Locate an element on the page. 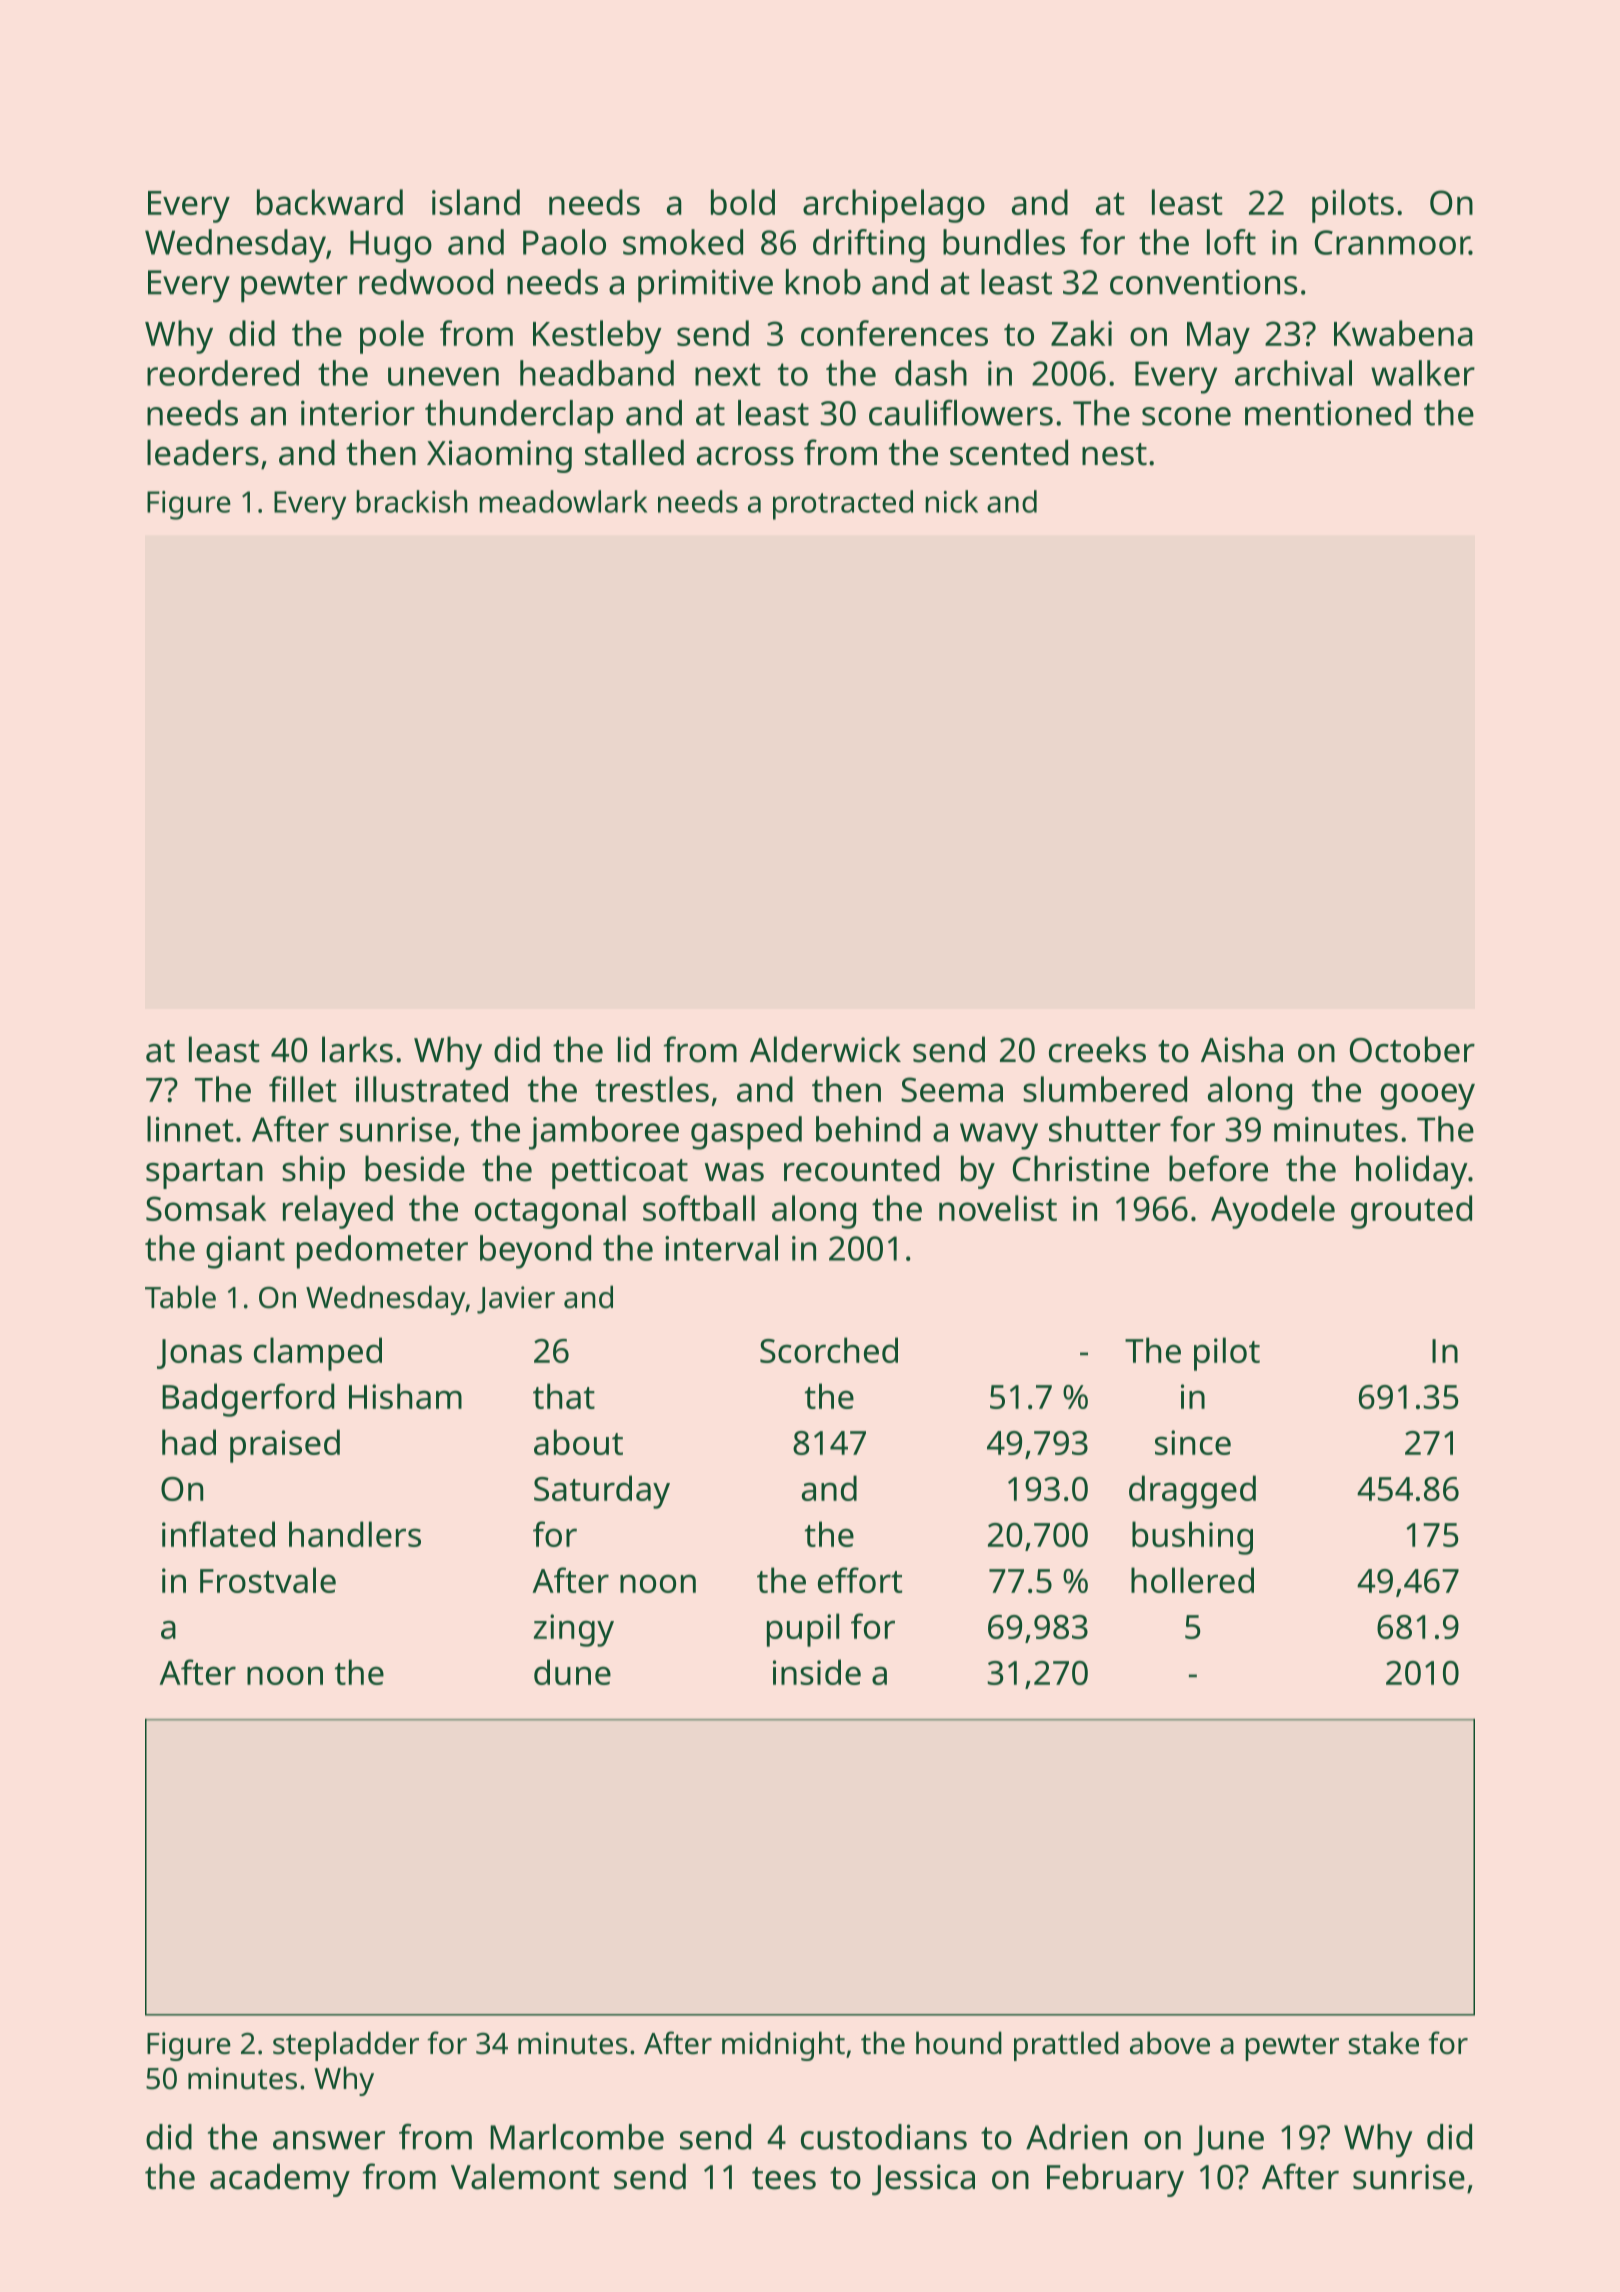 The height and width of the image is (2292, 1620). petticoat is located at coordinates (620, 1172).
